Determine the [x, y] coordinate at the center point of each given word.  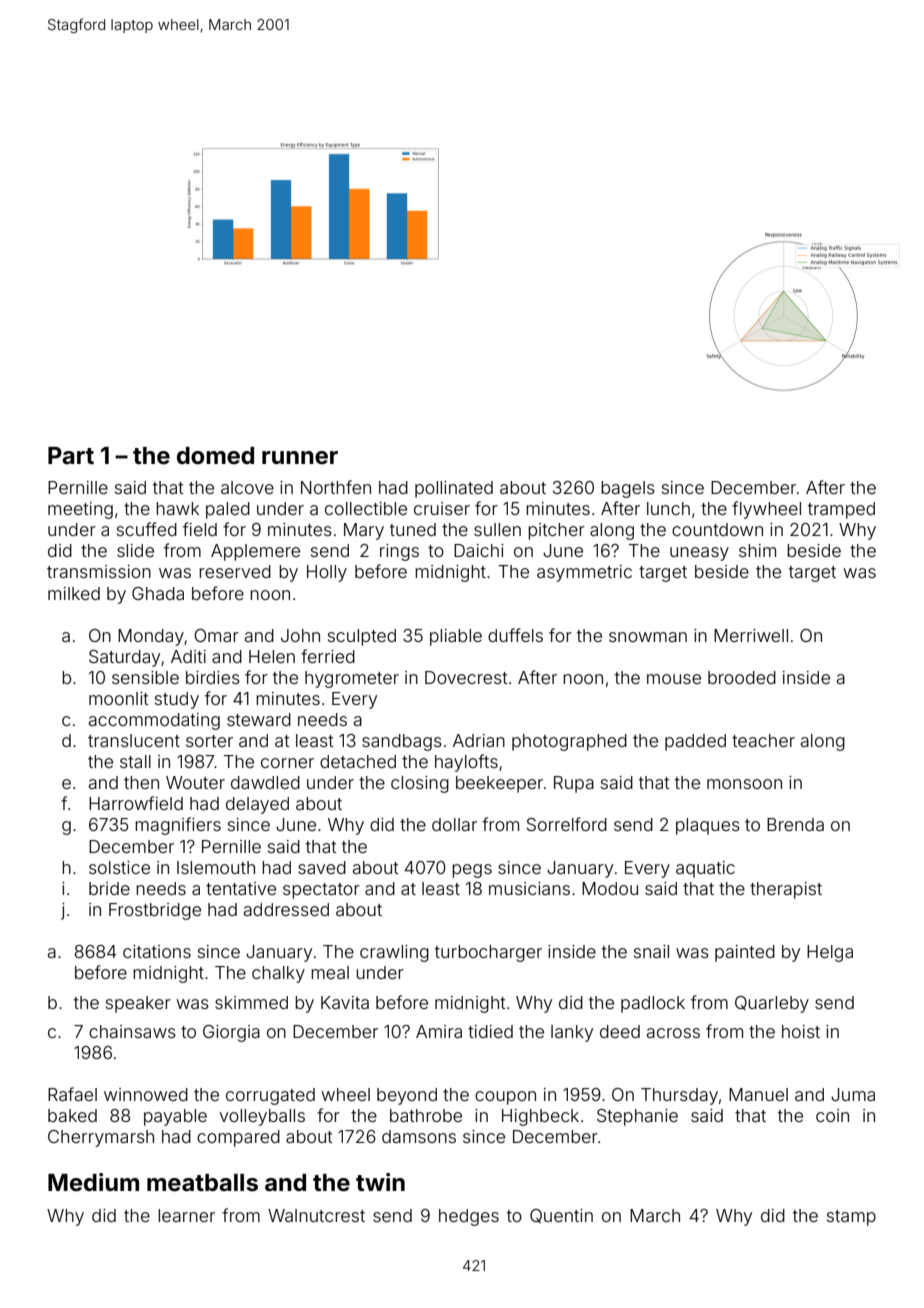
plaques [708, 826]
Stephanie [637, 1117]
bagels [628, 489]
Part [71, 455]
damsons [419, 1136]
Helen [272, 656]
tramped [841, 510]
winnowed [146, 1094]
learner [186, 1215]
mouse [674, 679]
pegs [472, 871]
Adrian [479, 740]
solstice [119, 867]
